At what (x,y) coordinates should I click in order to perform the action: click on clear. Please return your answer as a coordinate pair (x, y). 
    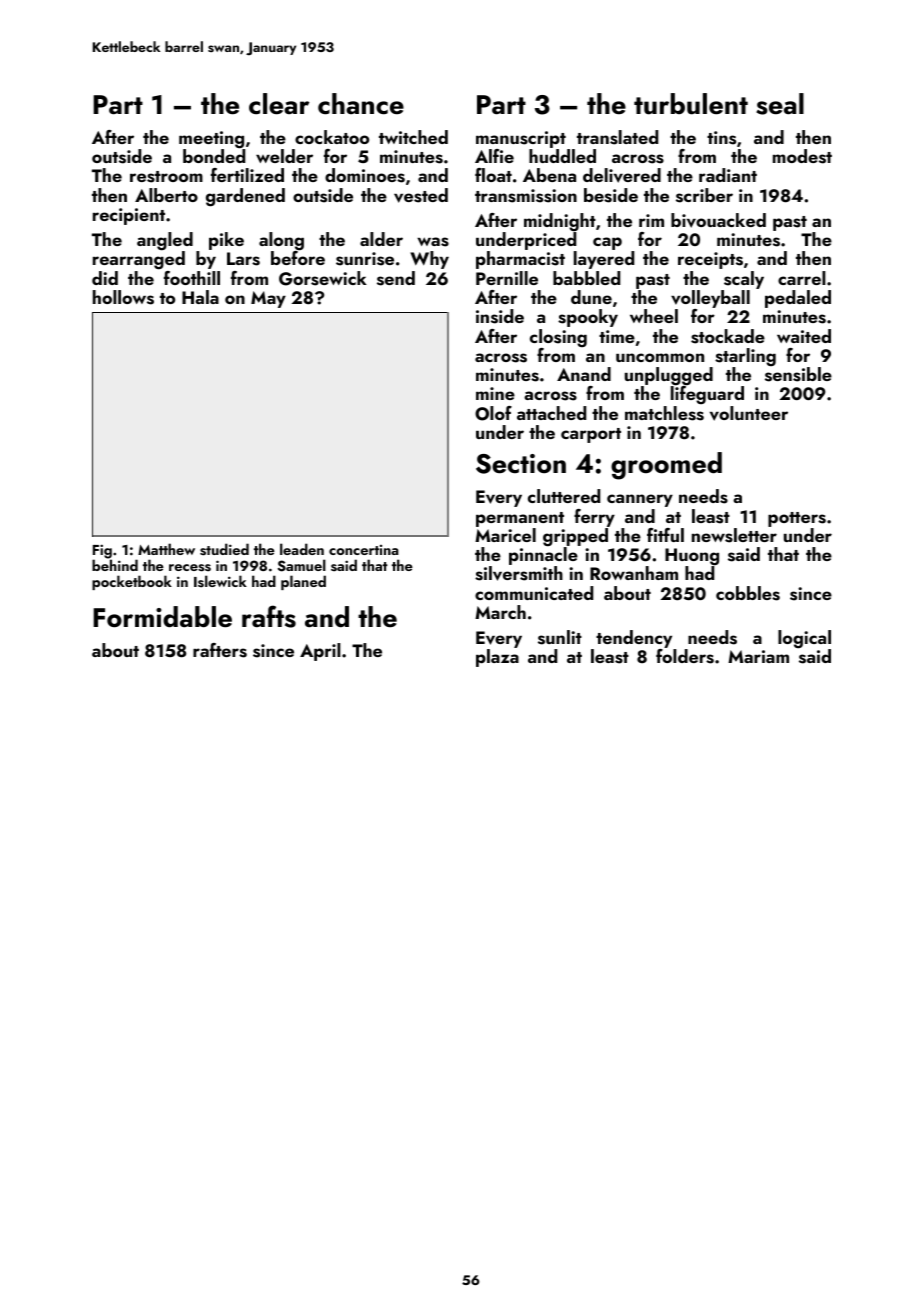
    Looking at the image, I should click on (279, 104).
